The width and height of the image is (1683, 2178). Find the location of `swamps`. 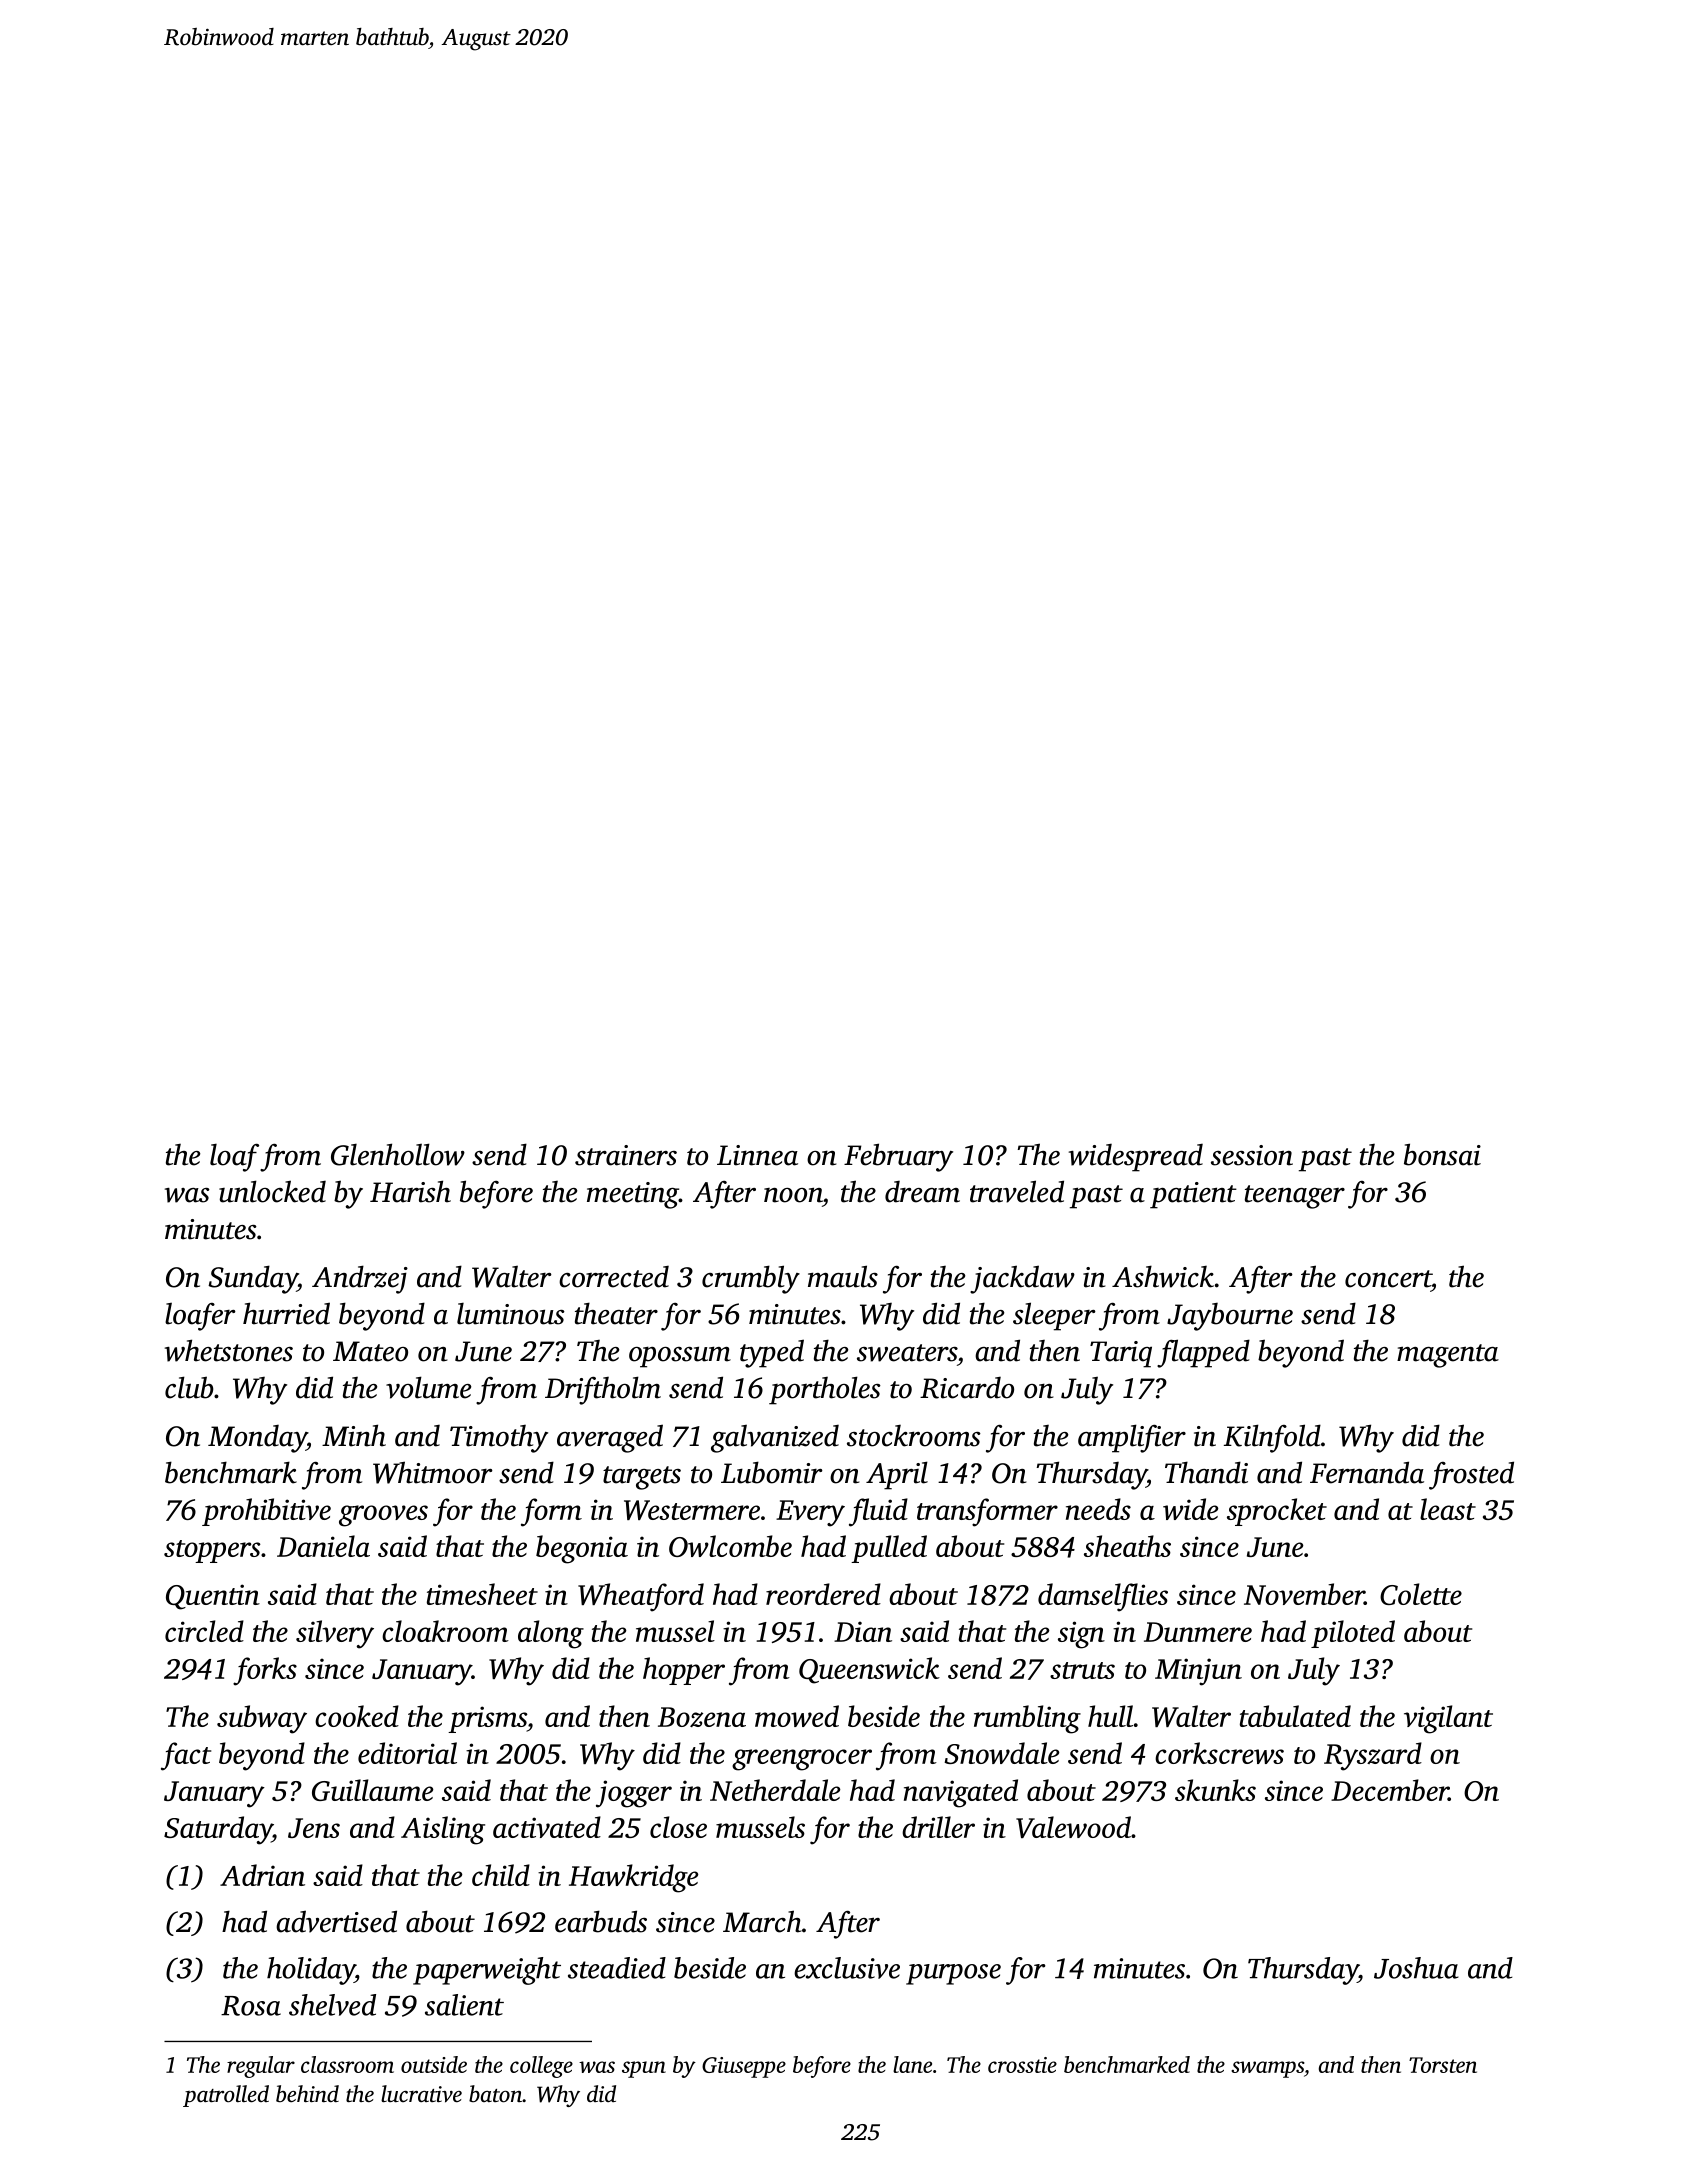

swamps is located at coordinates (1267, 2069).
